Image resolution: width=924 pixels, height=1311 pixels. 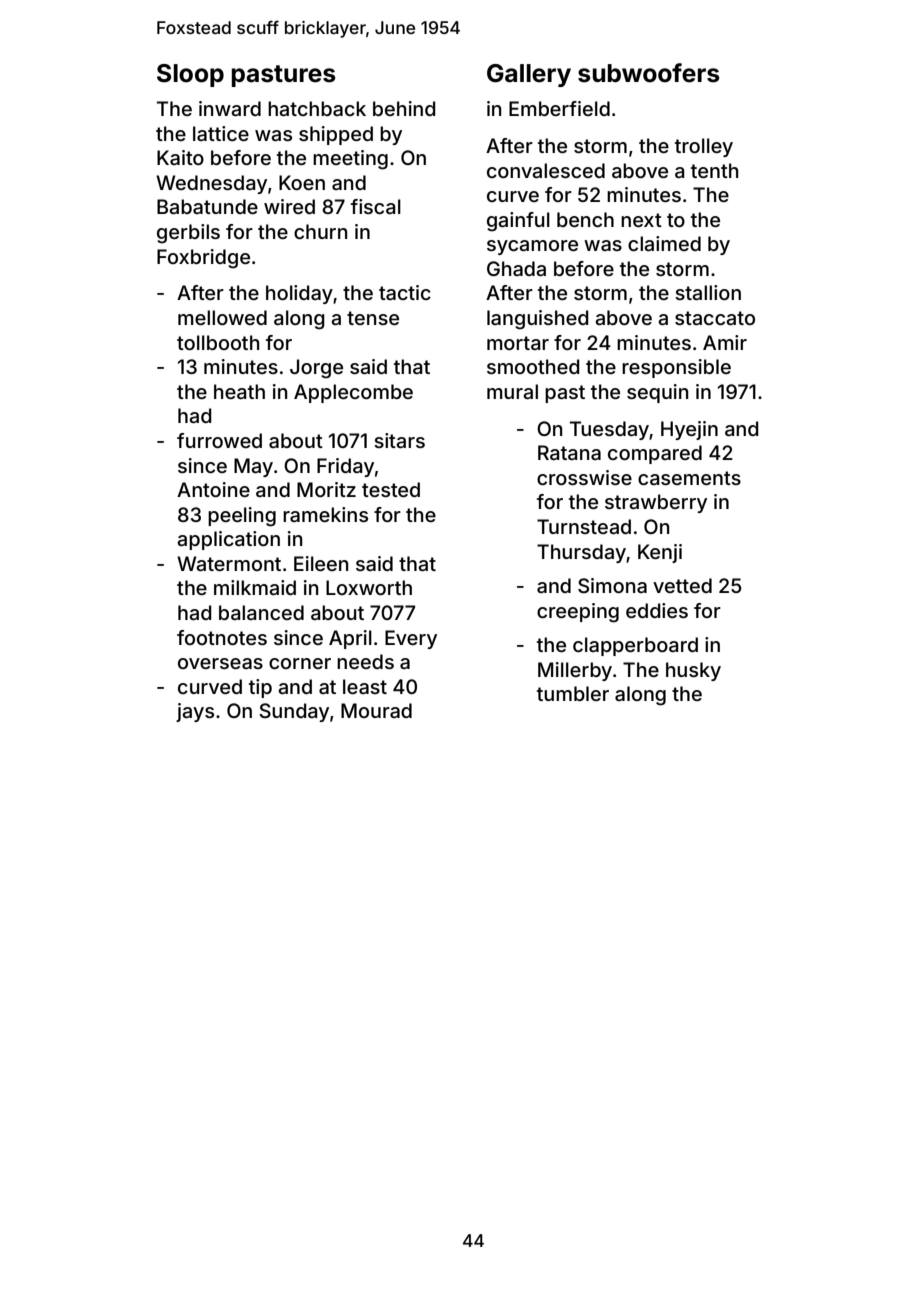 What do you see at coordinates (655, 454) in the screenshot?
I see `compared` at bounding box center [655, 454].
